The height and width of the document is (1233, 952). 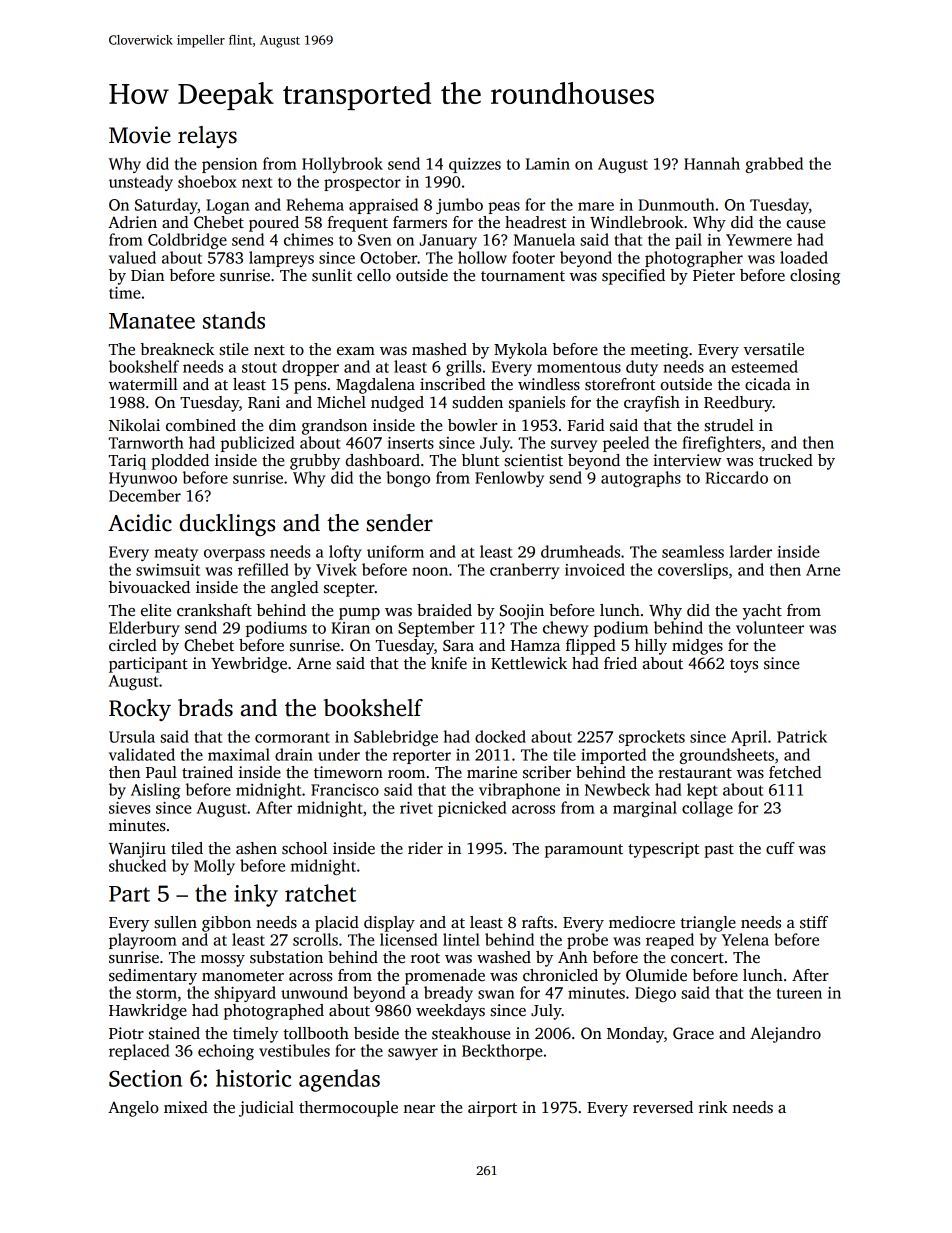 What do you see at coordinates (266, 1109) in the document?
I see `judicial` at bounding box center [266, 1109].
